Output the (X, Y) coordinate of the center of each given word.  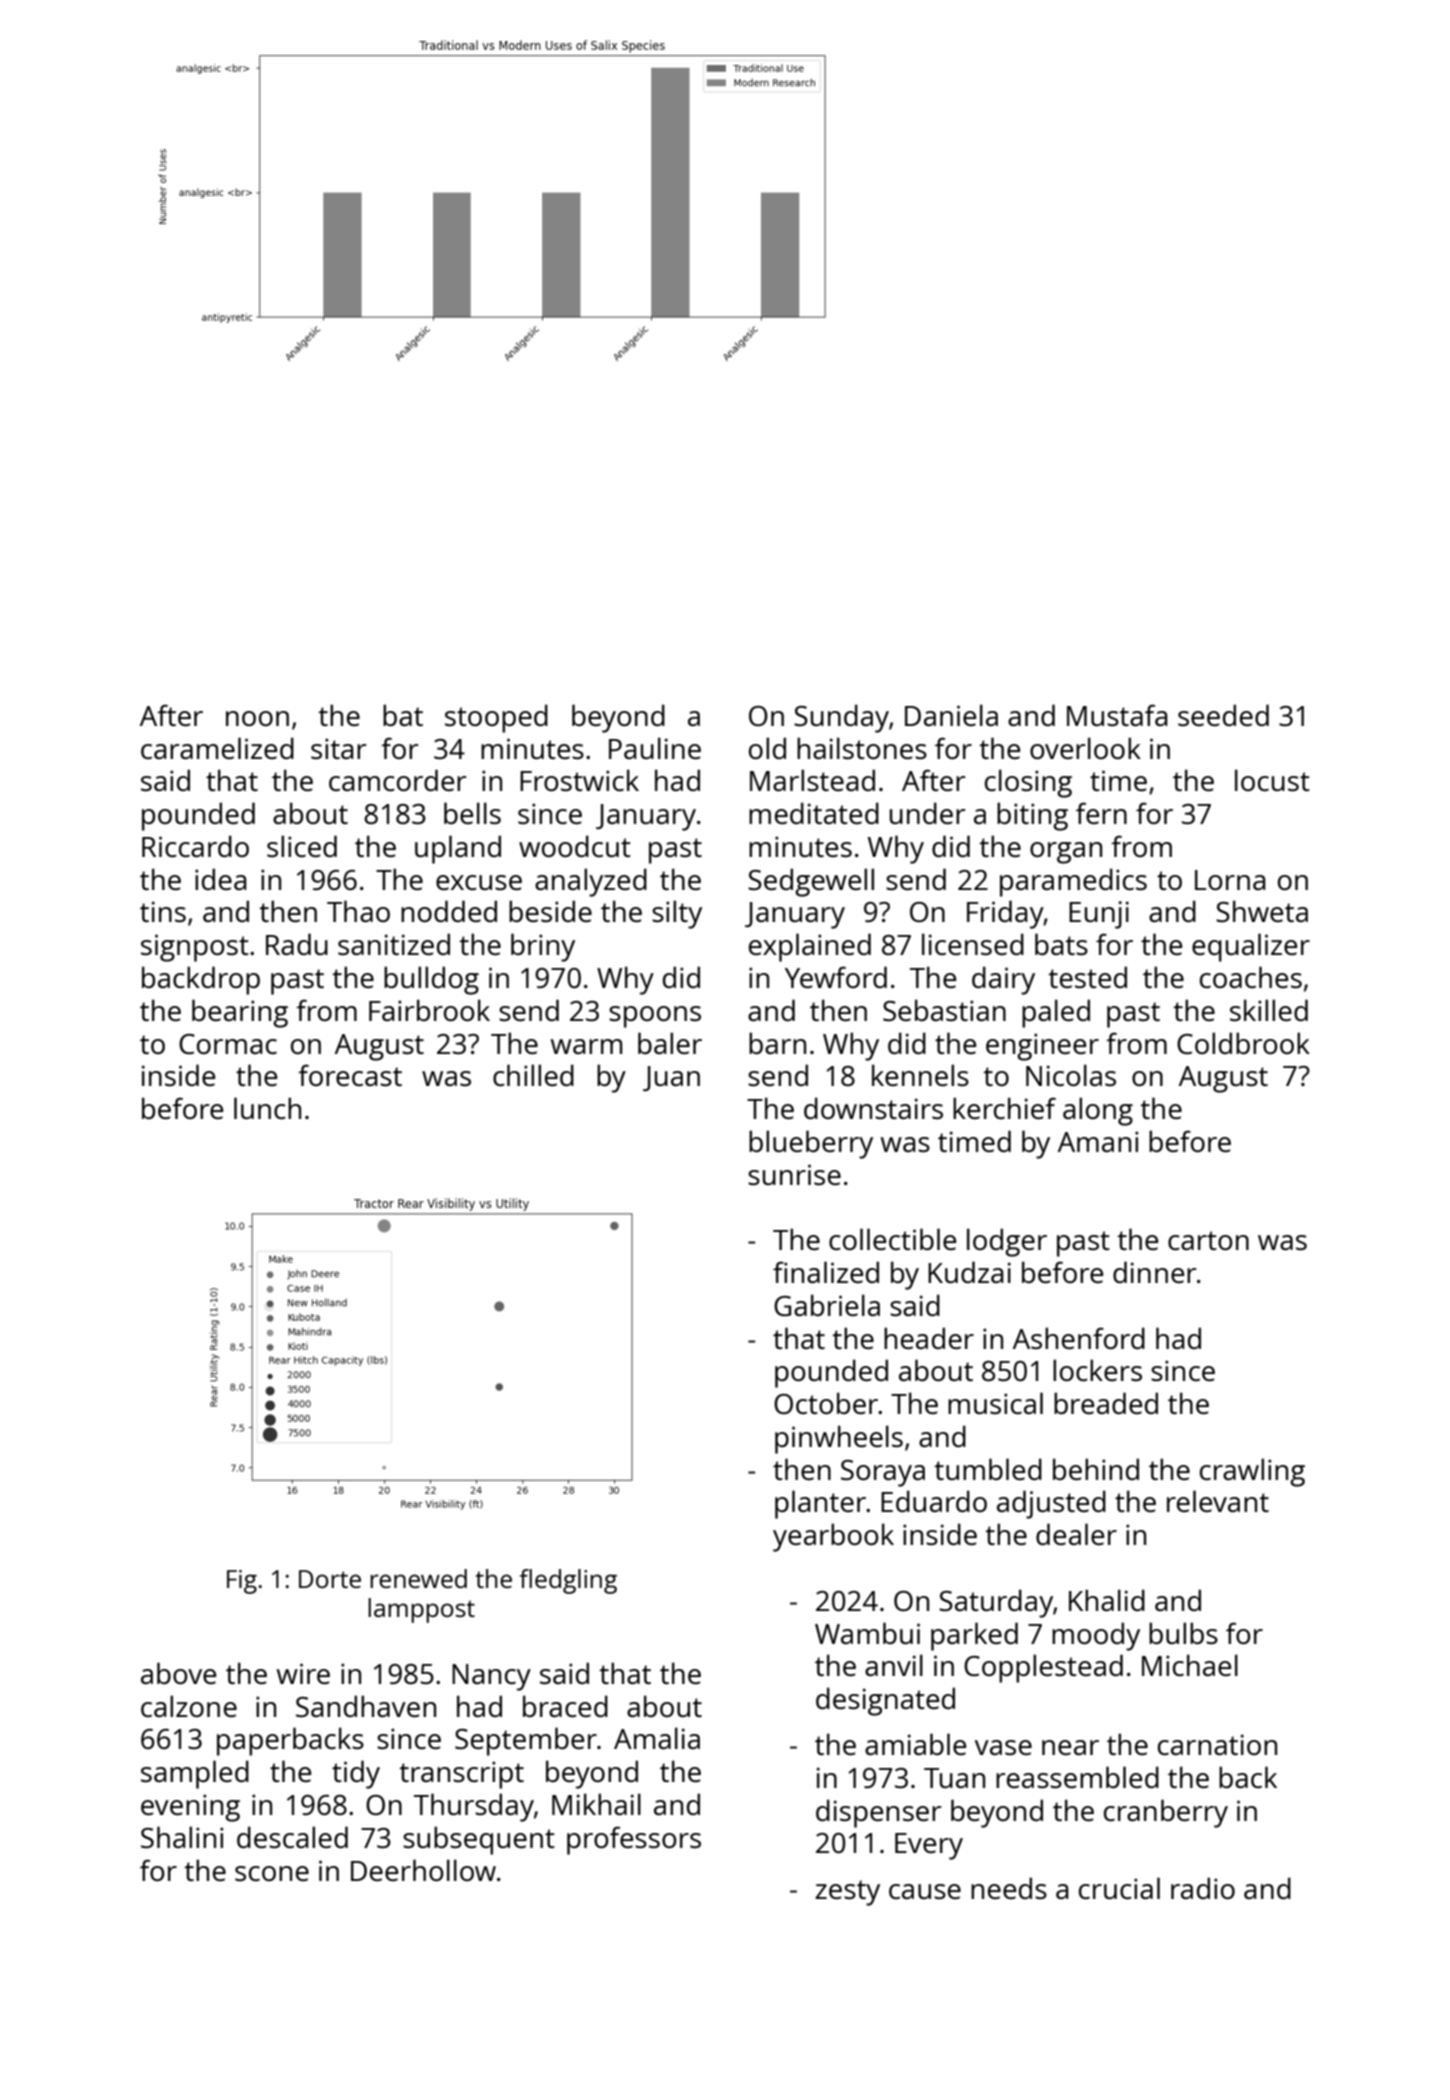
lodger (1007, 1242)
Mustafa (1117, 715)
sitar (339, 748)
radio (1203, 1888)
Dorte (330, 1579)
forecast (350, 1075)
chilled (533, 1075)
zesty (847, 1893)
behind (1096, 1469)
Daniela (951, 715)
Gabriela (827, 1305)
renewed (418, 1578)
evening (190, 1808)
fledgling (568, 1581)
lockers (1097, 1370)
